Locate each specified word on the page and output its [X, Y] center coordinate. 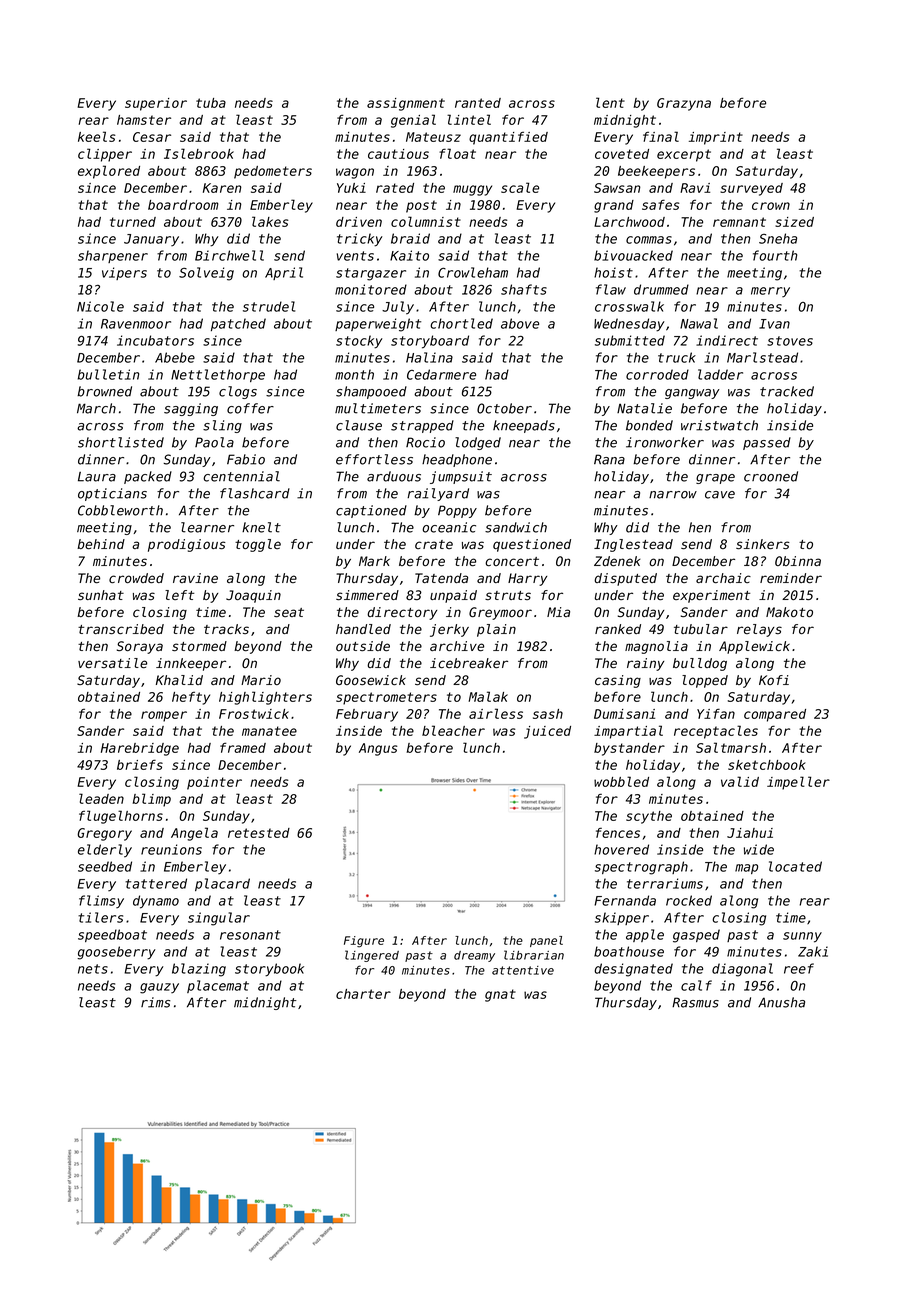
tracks [226, 629]
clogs [238, 392]
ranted [478, 103]
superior [156, 104]
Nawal [699, 323]
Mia [558, 612]
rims [155, 1002]
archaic [723, 578]
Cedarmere [441, 374]
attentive [523, 970]
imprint [716, 138]
